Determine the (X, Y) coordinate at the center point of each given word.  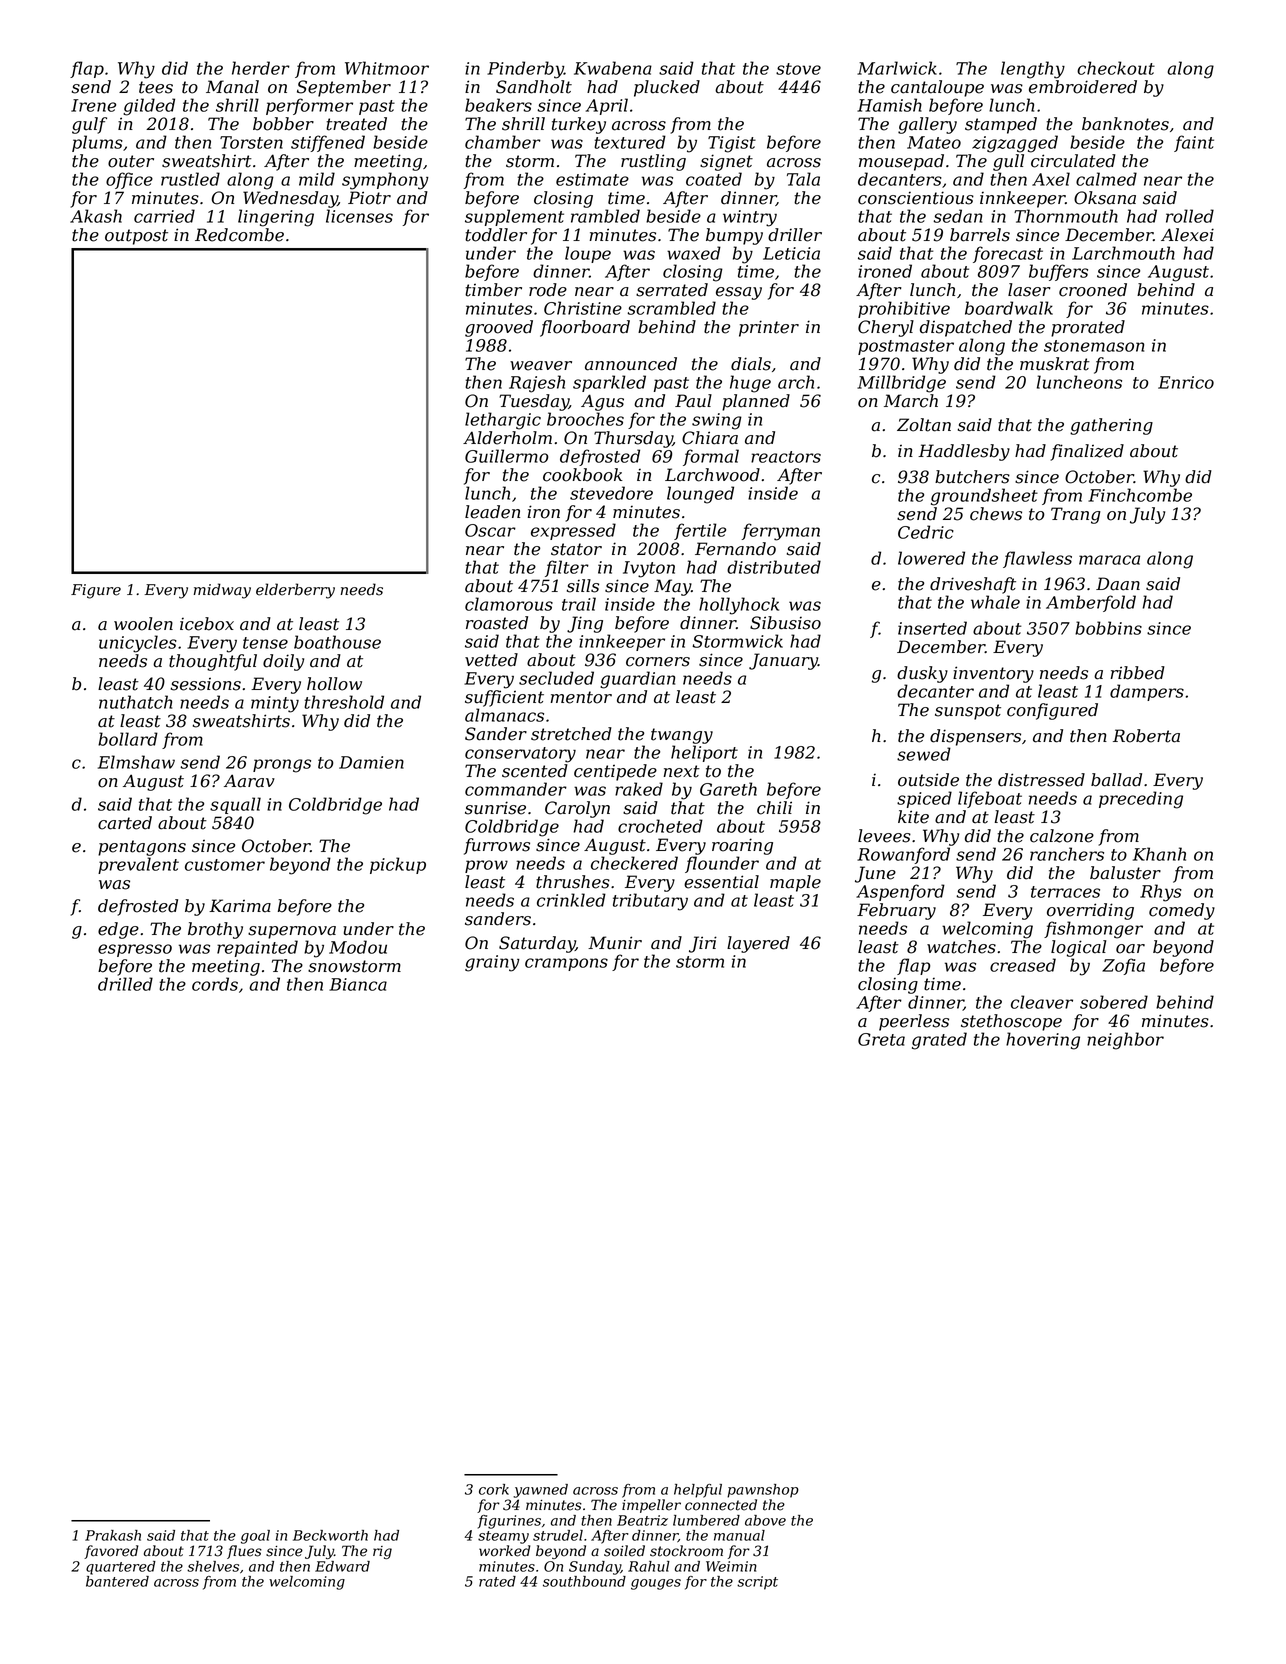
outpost (136, 237)
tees (156, 87)
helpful (698, 1491)
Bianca (358, 984)
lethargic (503, 421)
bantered (117, 1581)
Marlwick (897, 68)
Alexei (1187, 235)
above (765, 1520)
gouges (656, 1584)
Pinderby (525, 70)
